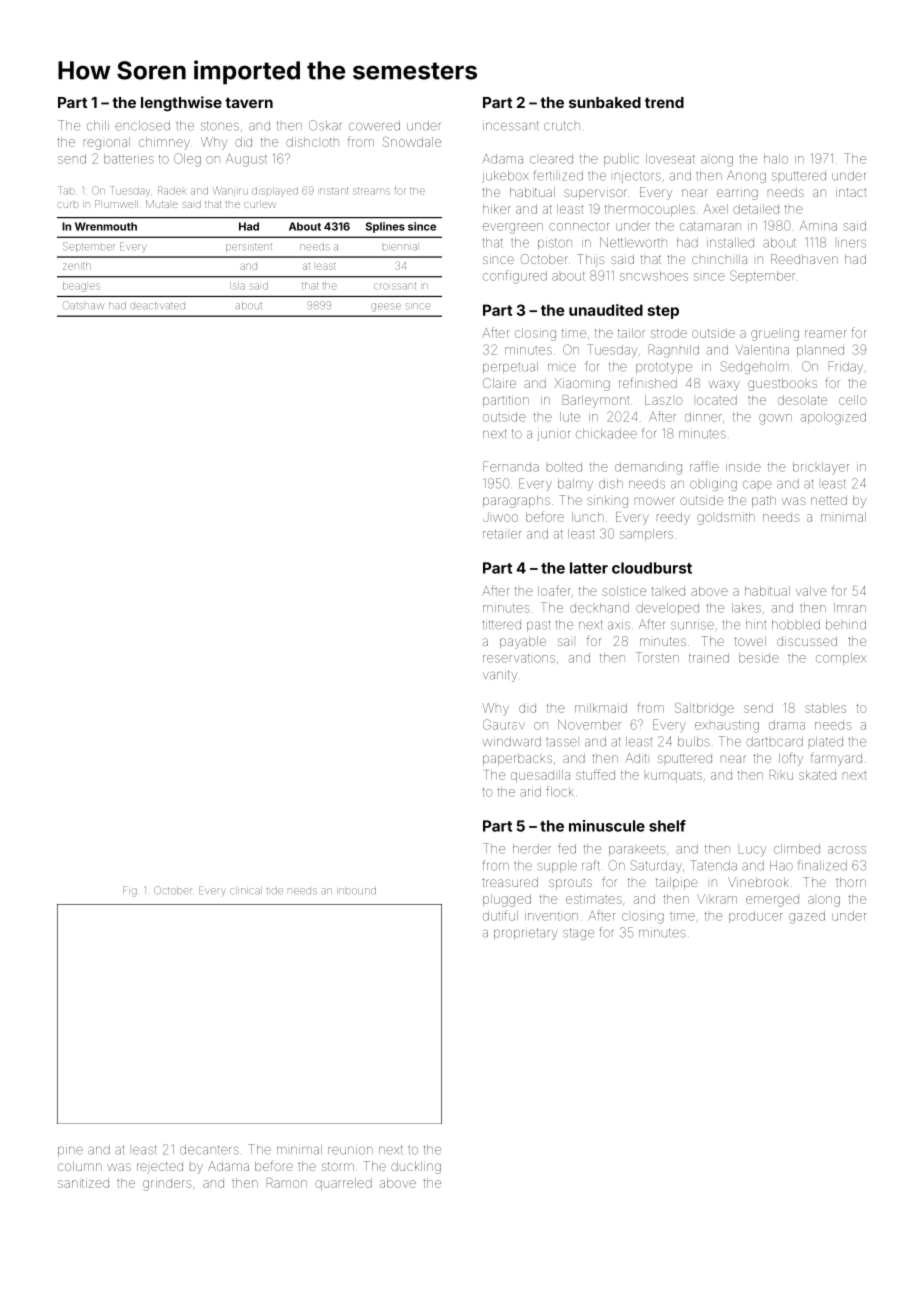  Describe the element at coordinates (802, 400) in the document. I see `desolate` at that location.
